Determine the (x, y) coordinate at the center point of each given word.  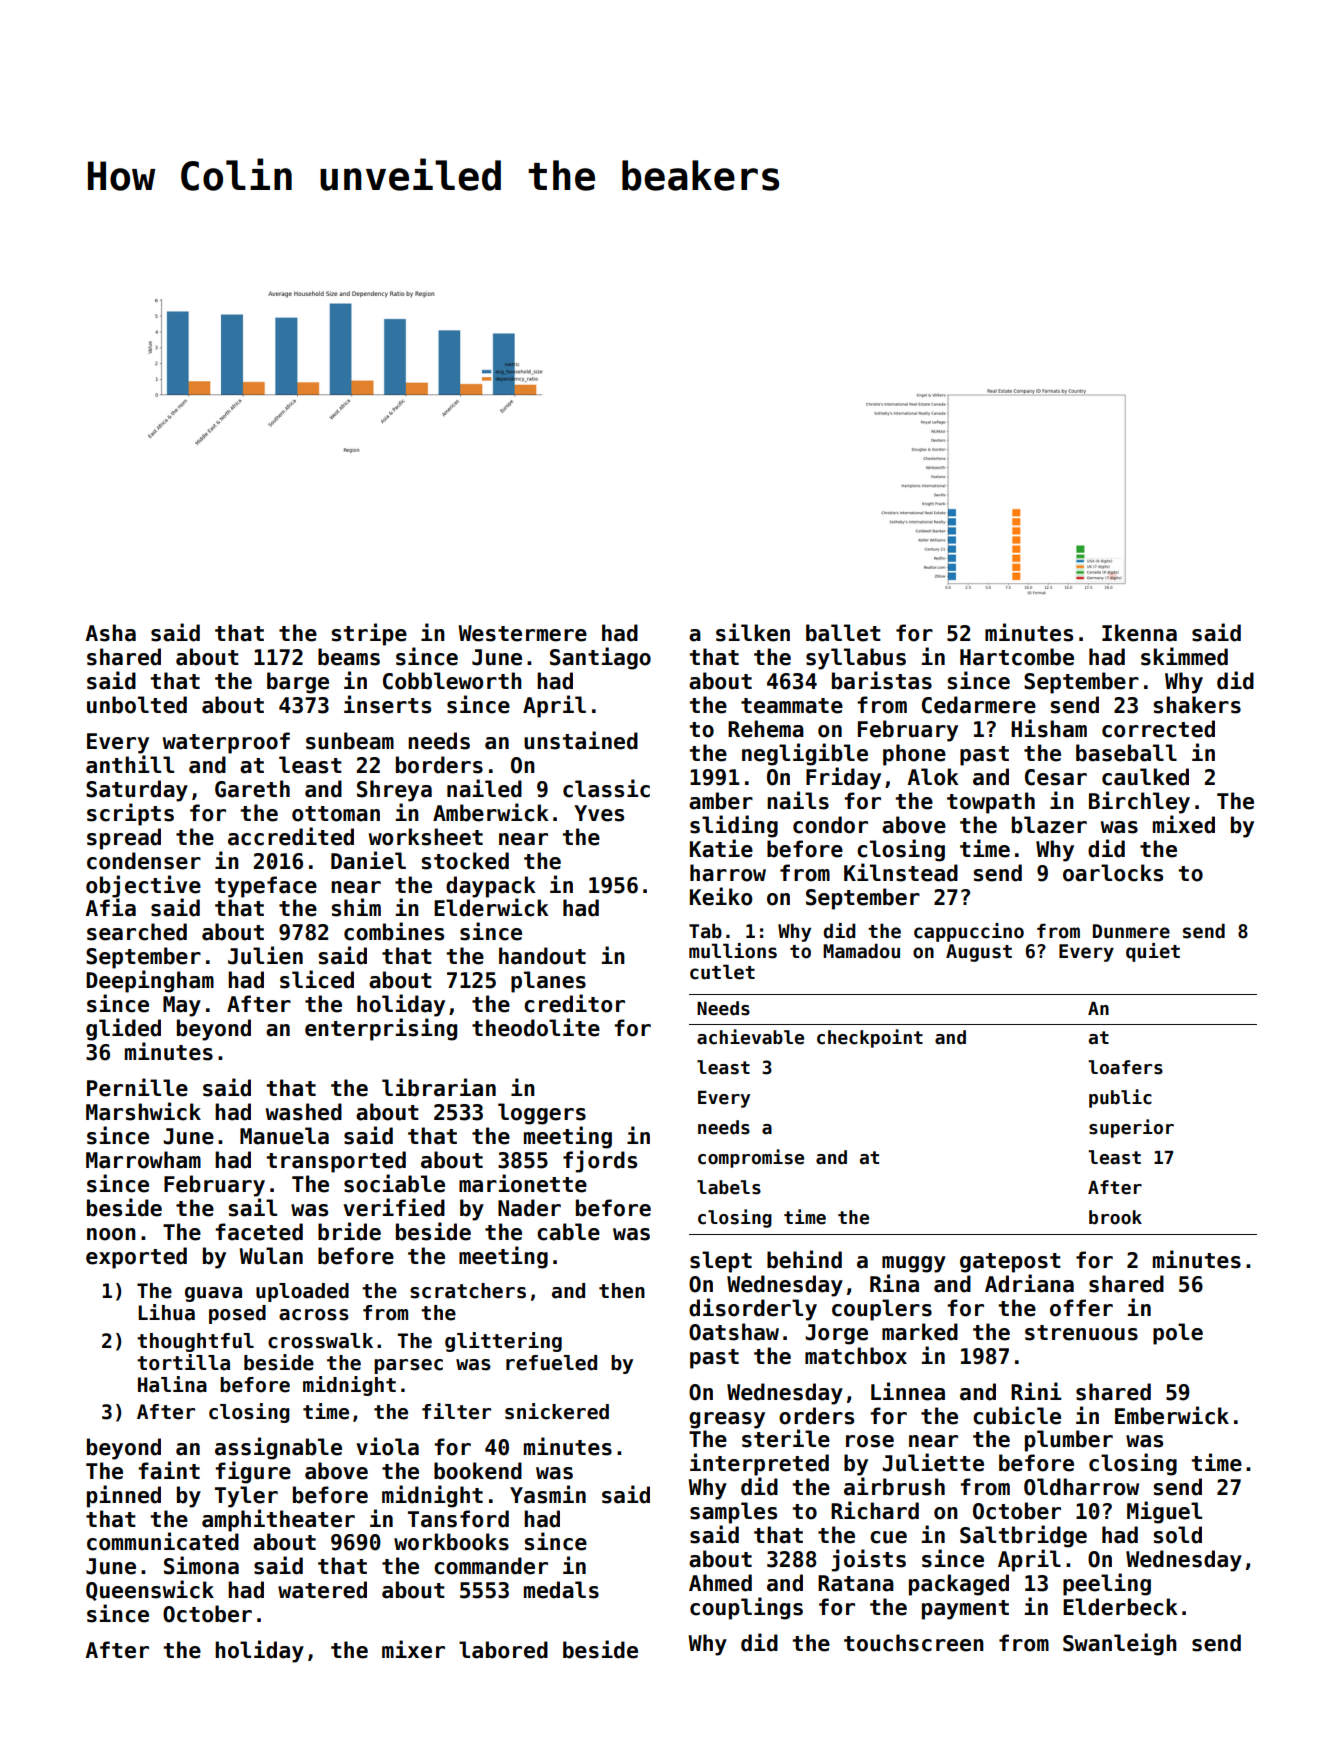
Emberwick (1172, 1415)
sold (1177, 1535)
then (622, 1291)
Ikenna (1139, 633)
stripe (369, 634)
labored (503, 1650)
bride (349, 1231)
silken (753, 632)
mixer (413, 1649)
